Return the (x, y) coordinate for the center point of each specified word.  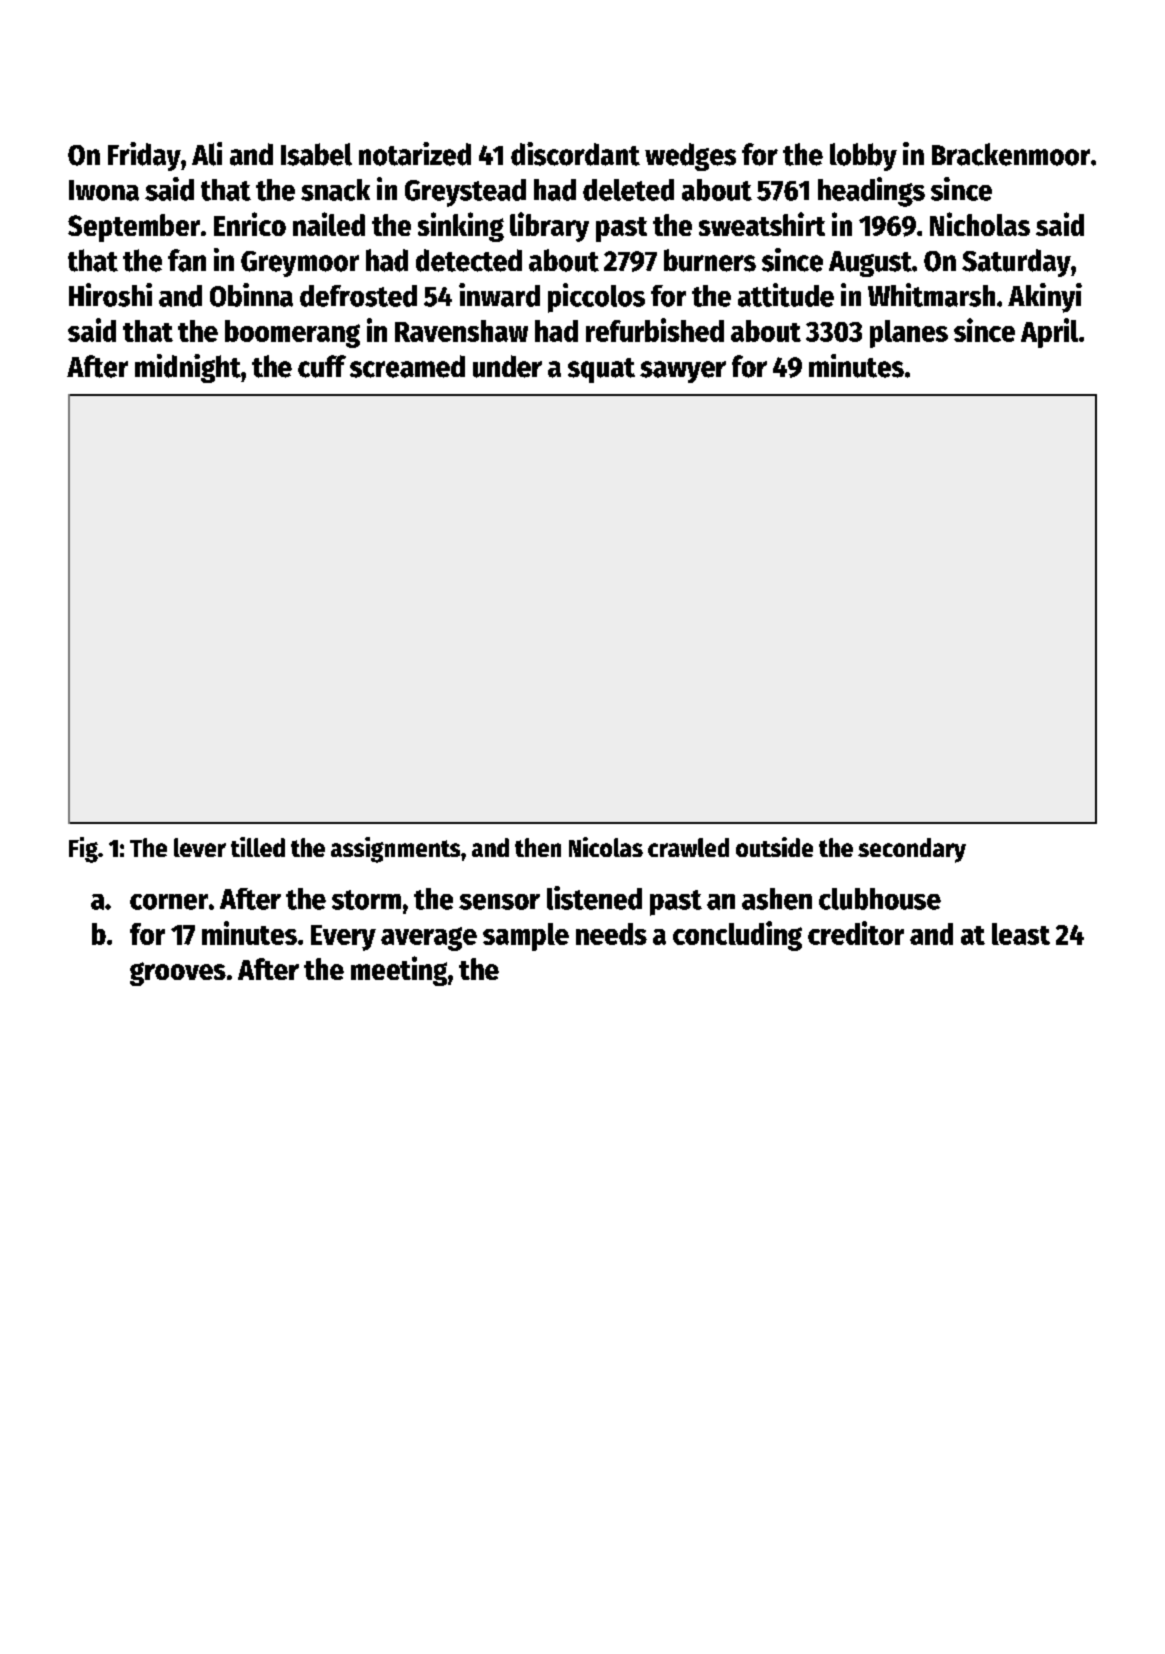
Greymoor (300, 264)
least (1021, 934)
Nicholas (980, 224)
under (507, 366)
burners (710, 260)
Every (343, 938)
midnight (188, 368)
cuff (322, 366)
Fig (83, 850)
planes (909, 334)
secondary (912, 850)
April (1049, 333)
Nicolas (606, 847)
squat (601, 370)
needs (611, 934)
